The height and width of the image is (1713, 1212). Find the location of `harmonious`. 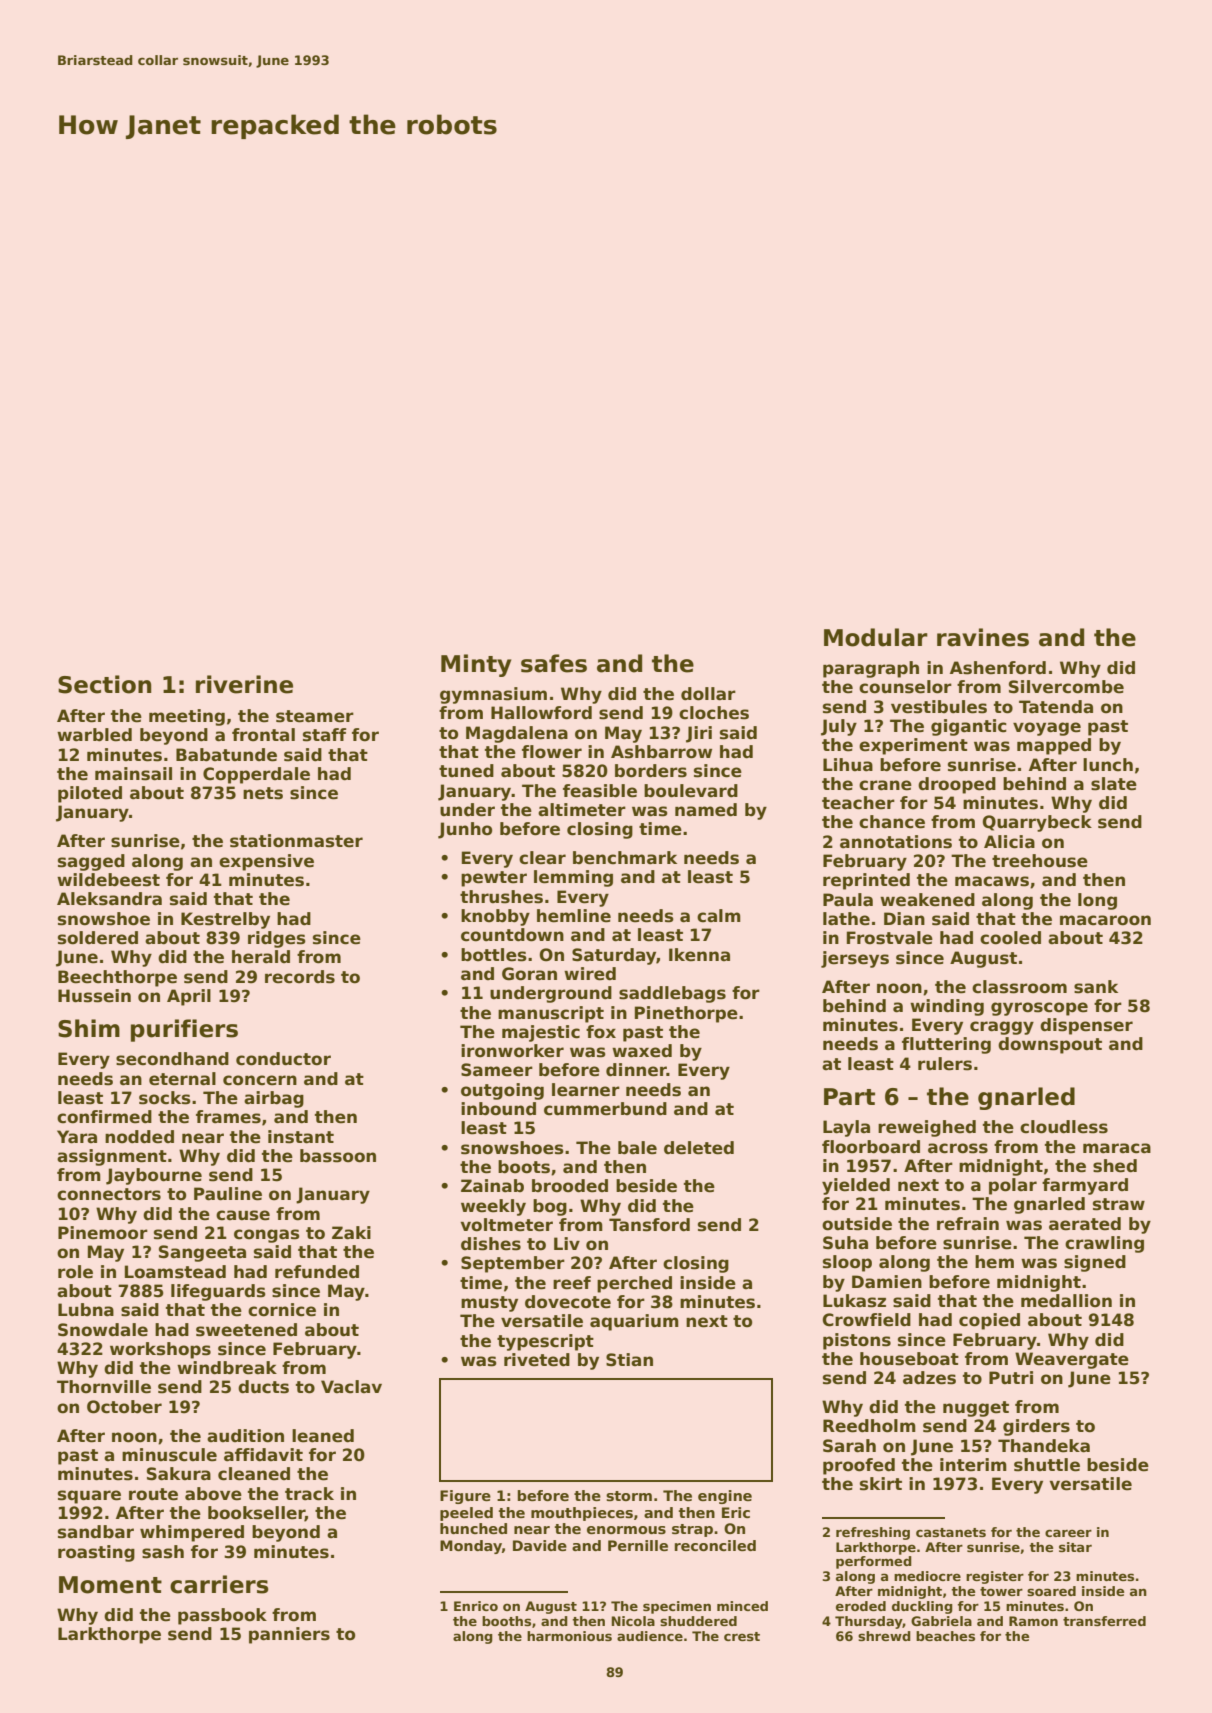

harmonious is located at coordinates (569, 1636).
